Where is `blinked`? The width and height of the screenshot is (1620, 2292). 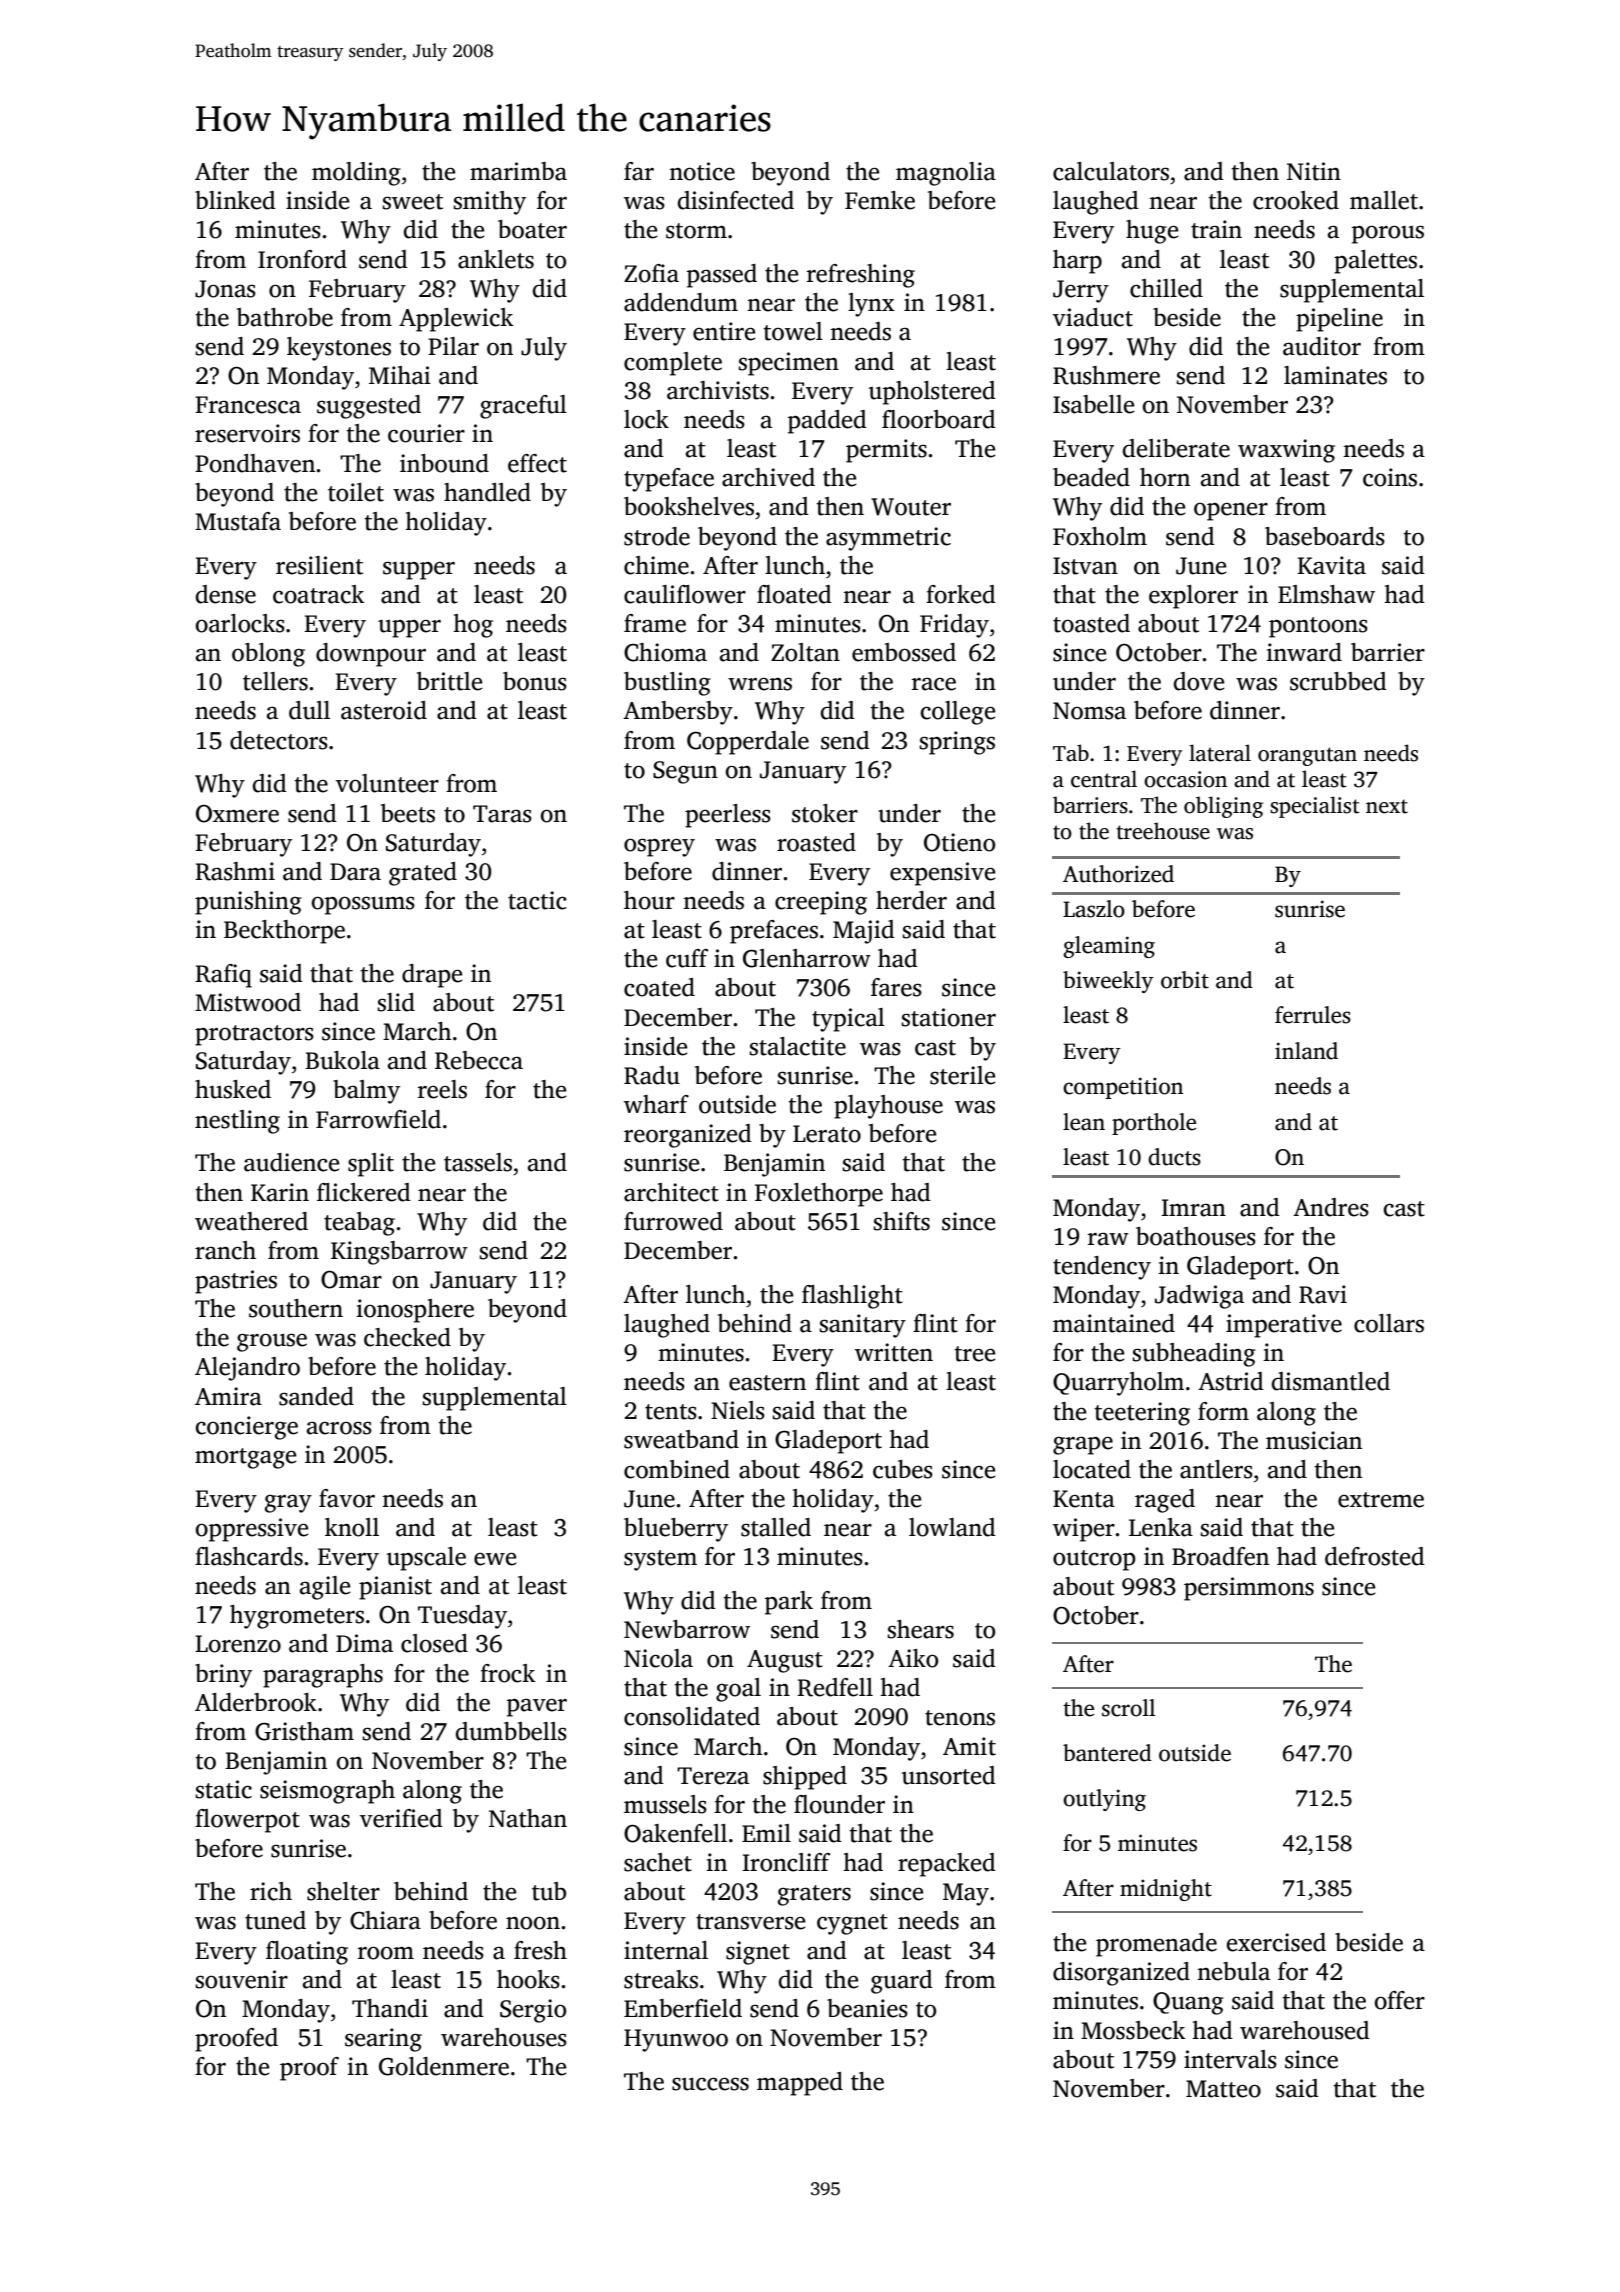 blinked is located at coordinates (235, 200).
